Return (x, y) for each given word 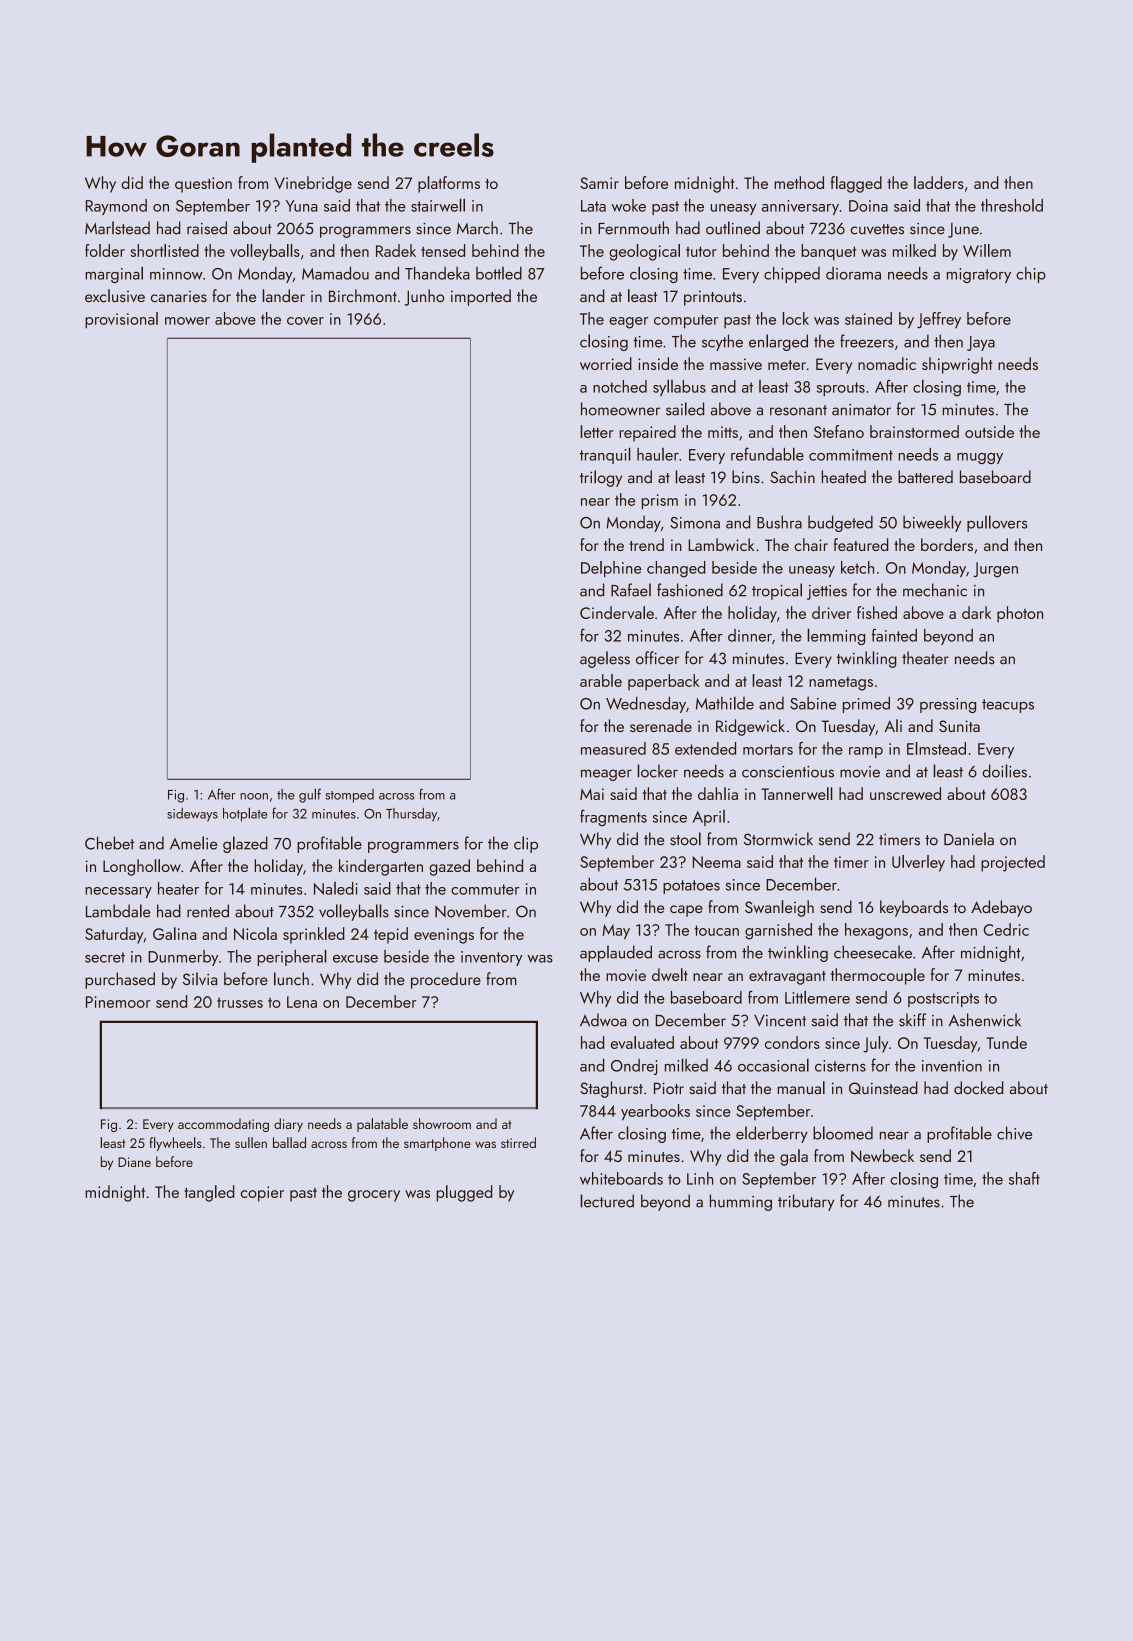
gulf (310, 795)
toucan (716, 930)
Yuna (302, 206)
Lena (302, 1002)
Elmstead (936, 748)
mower (187, 321)
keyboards (914, 908)
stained (868, 318)
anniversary (800, 207)
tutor (701, 251)
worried (606, 363)
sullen (251, 1142)
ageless (605, 659)
